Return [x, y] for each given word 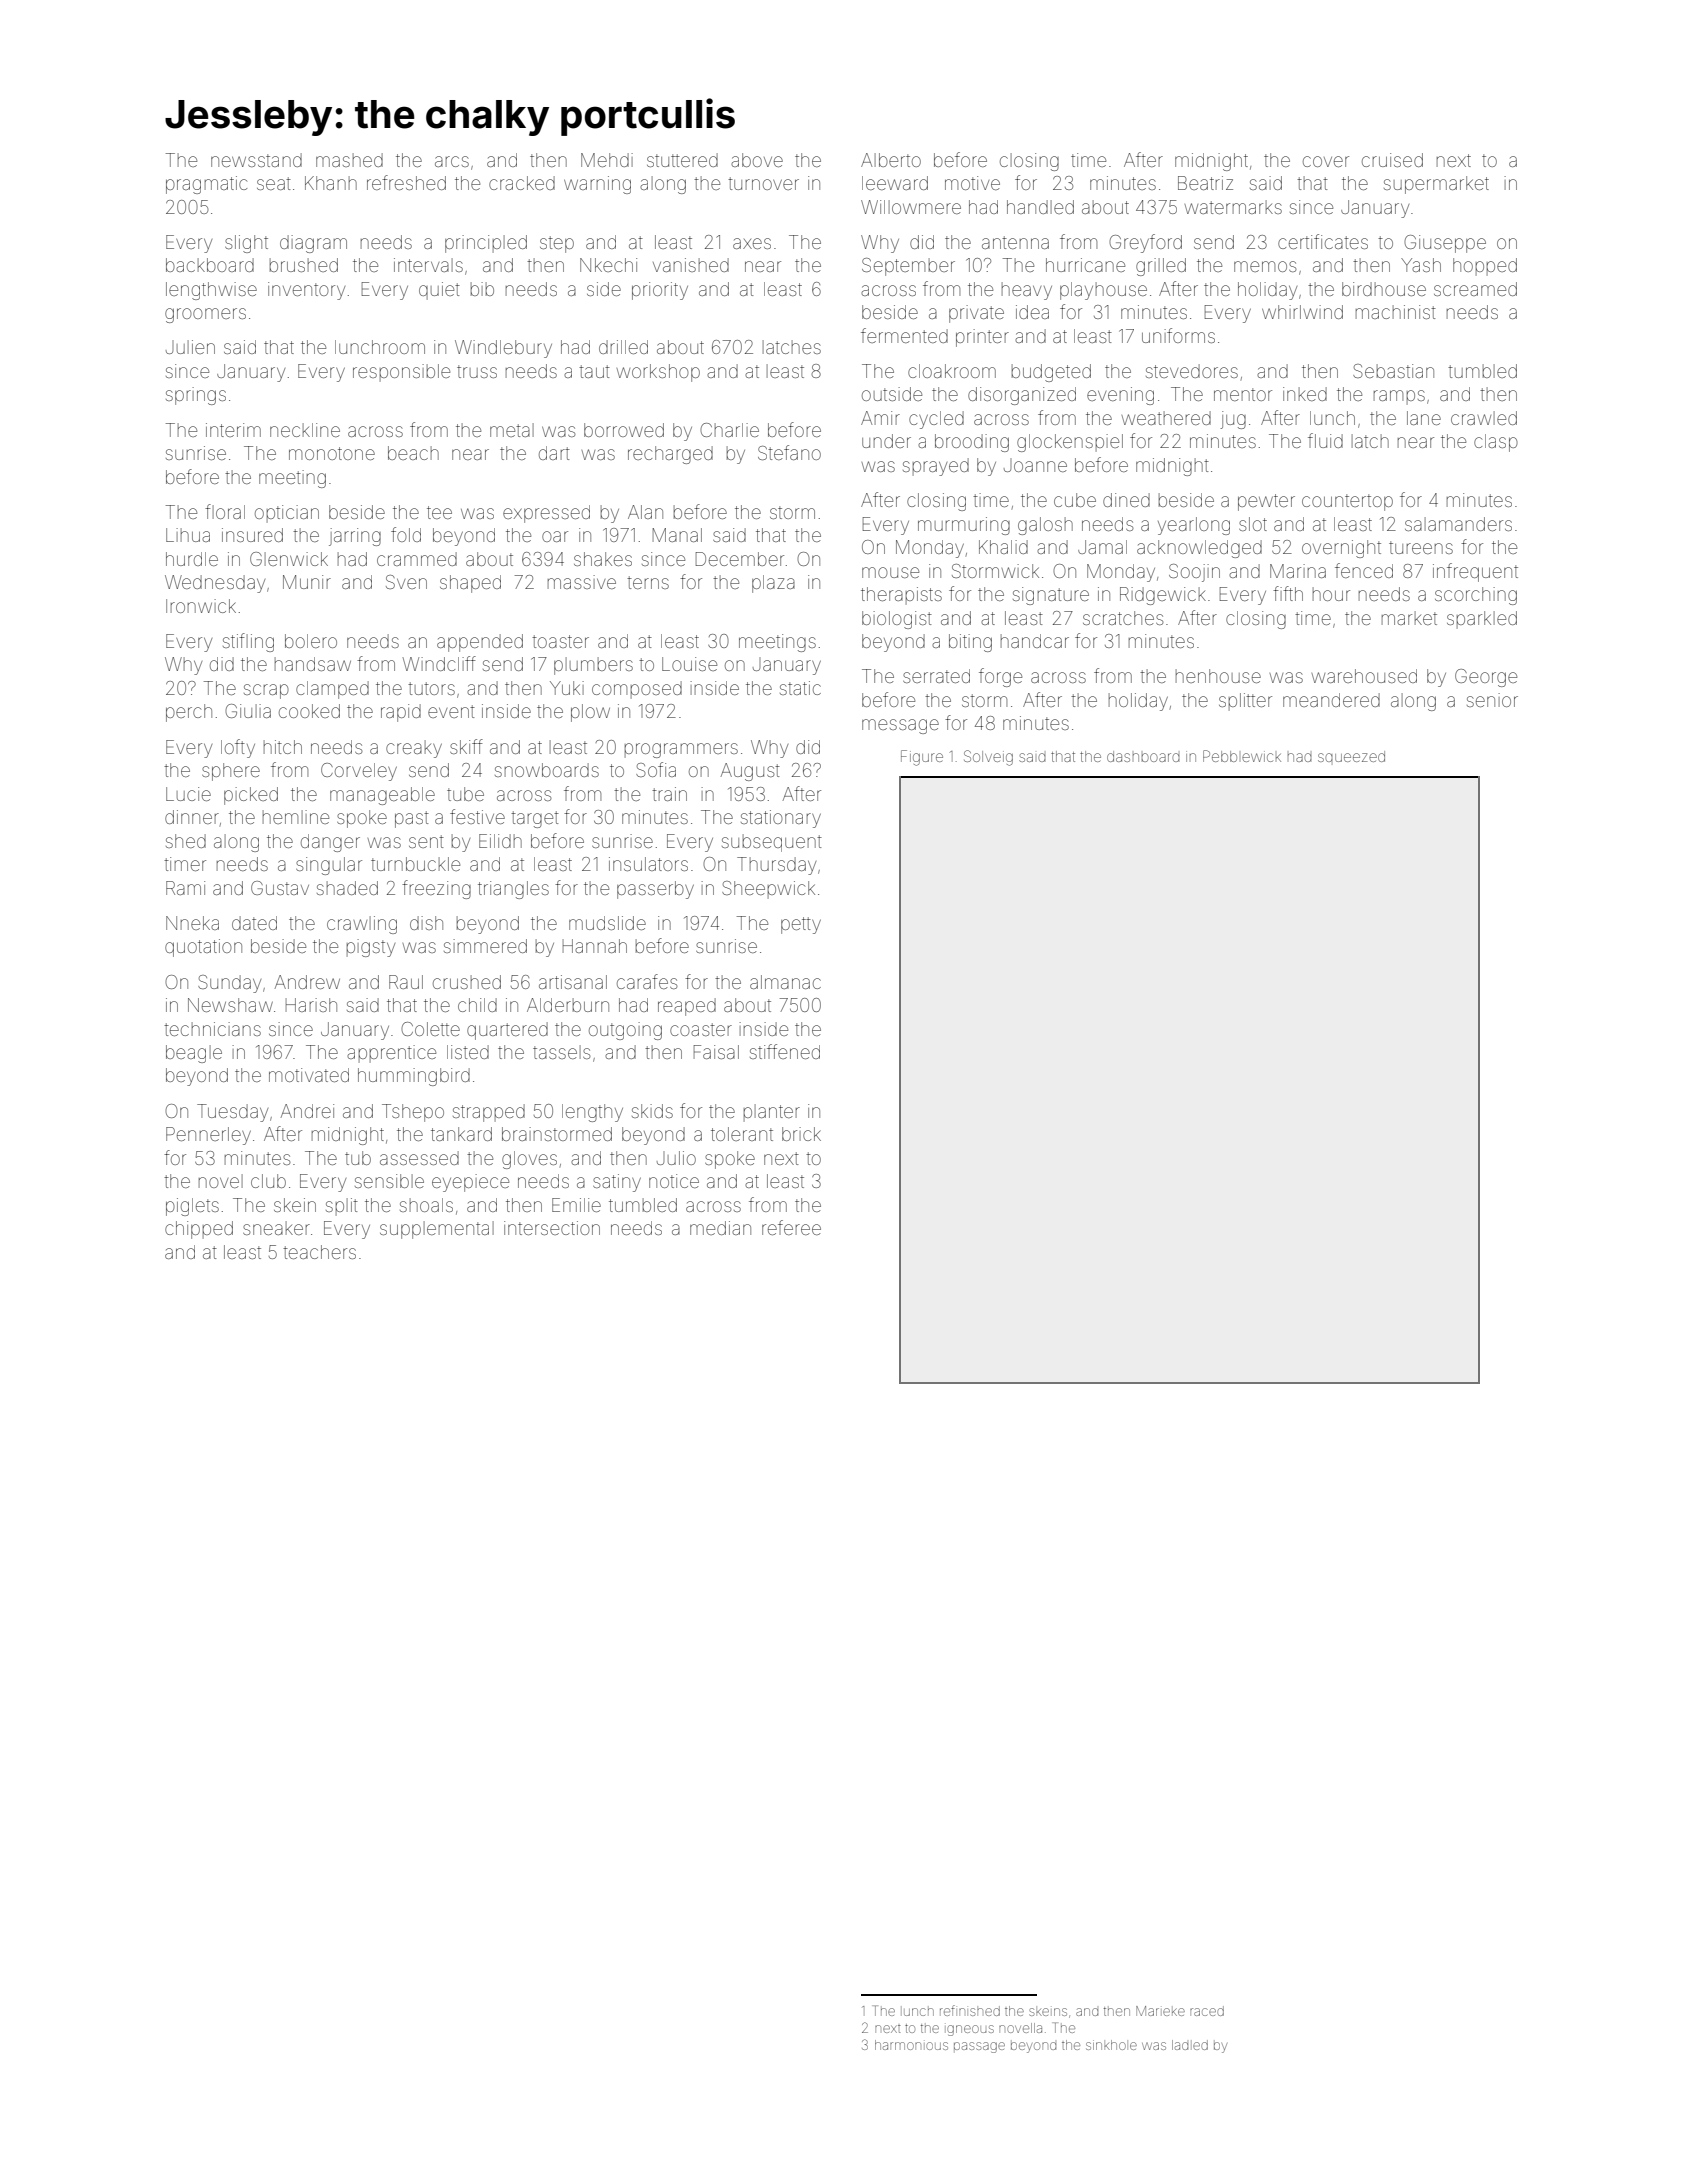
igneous [970, 2030]
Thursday [776, 866]
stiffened [785, 1051]
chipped [199, 1230]
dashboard [1143, 756]
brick [801, 1134]
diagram [313, 244]
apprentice [391, 1054]
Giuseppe [1445, 244]
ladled [1190, 2045]
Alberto [891, 160]
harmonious [911, 2045]
